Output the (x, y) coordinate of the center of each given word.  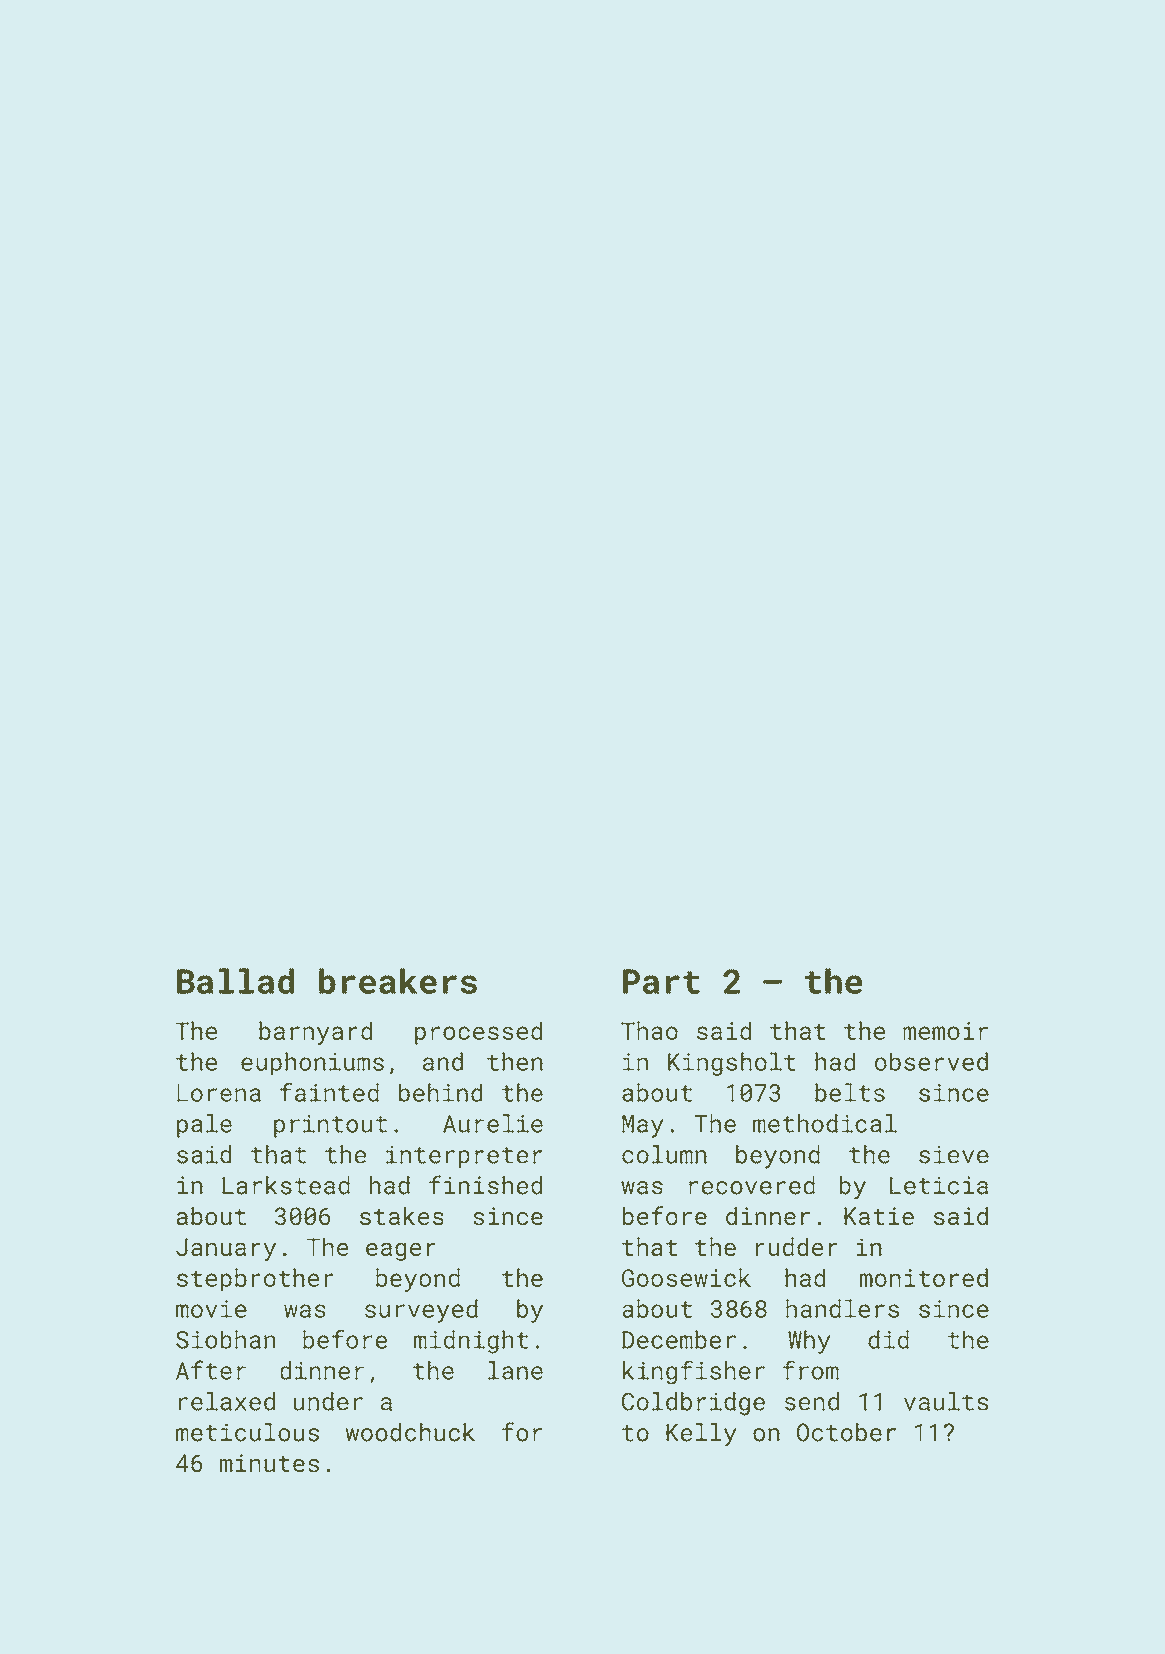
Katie (879, 1216)
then (515, 1061)
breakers (398, 981)
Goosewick (686, 1277)
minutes (269, 1463)
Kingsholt (732, 1064)
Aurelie (493, 1123)
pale (204, 1126)
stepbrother (255, 1280)
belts (850, 1092)
